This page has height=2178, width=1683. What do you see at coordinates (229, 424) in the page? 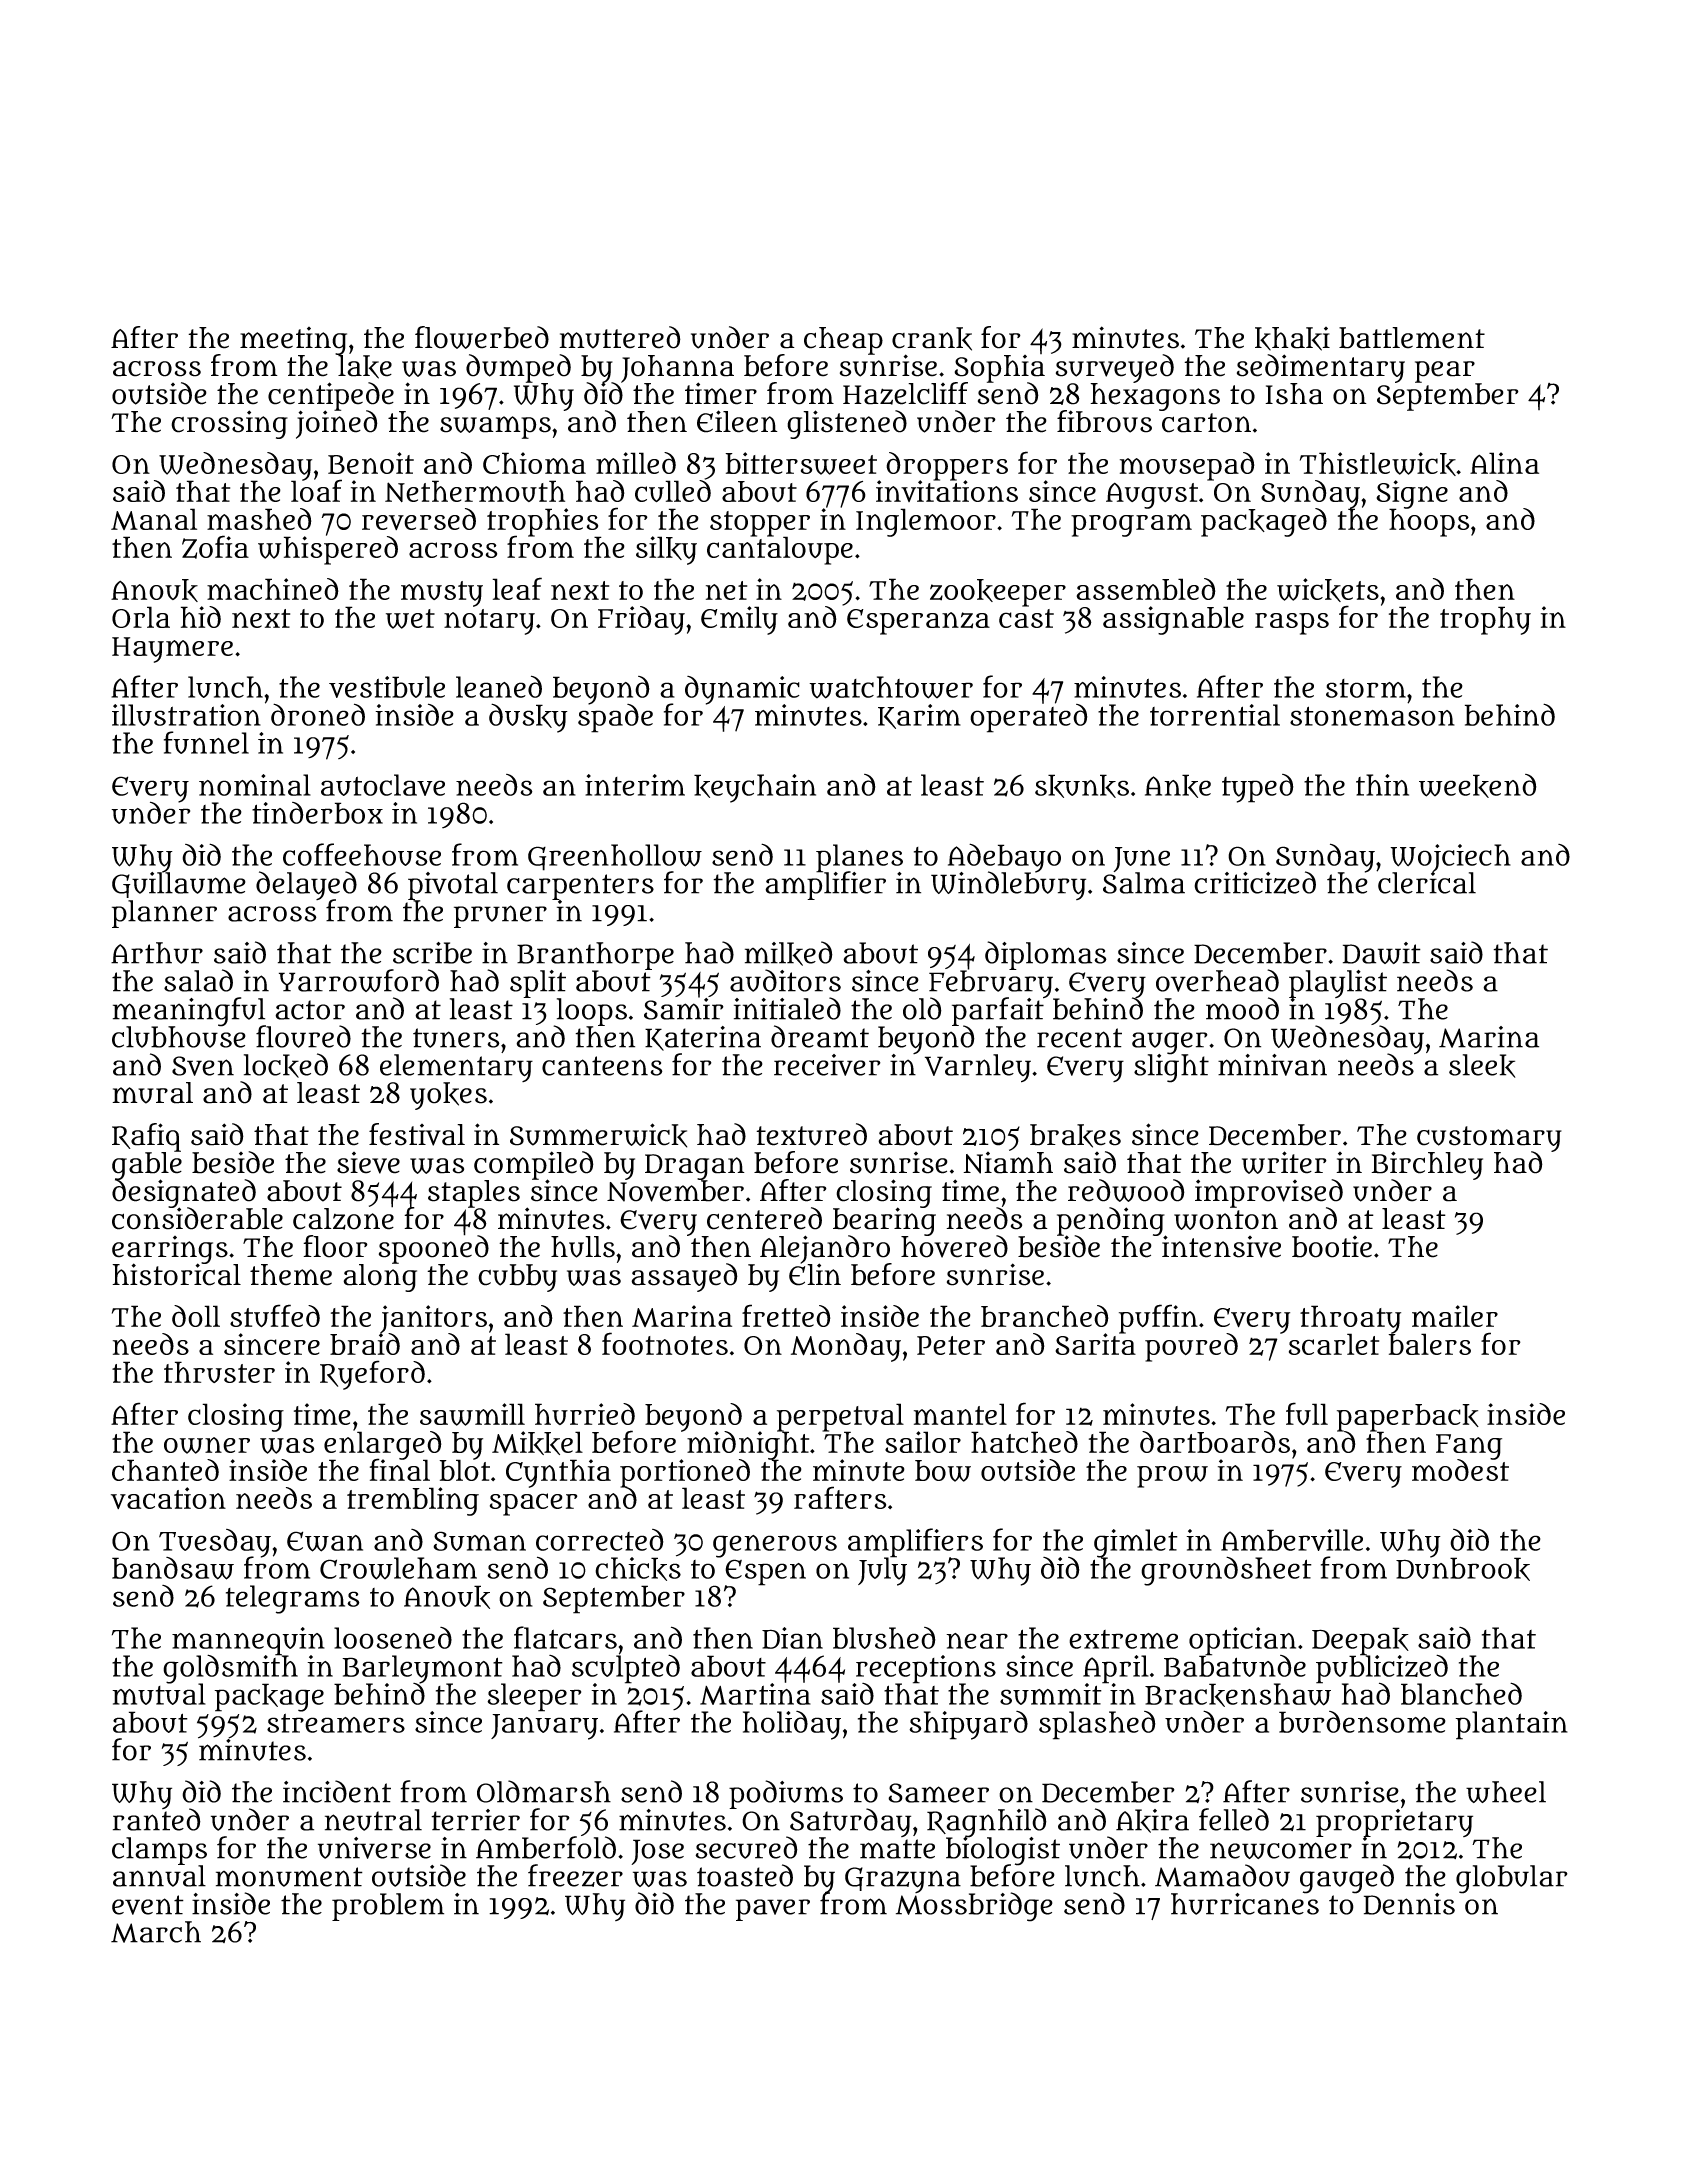
I see `crossing` at bounding box center [229, 424].
